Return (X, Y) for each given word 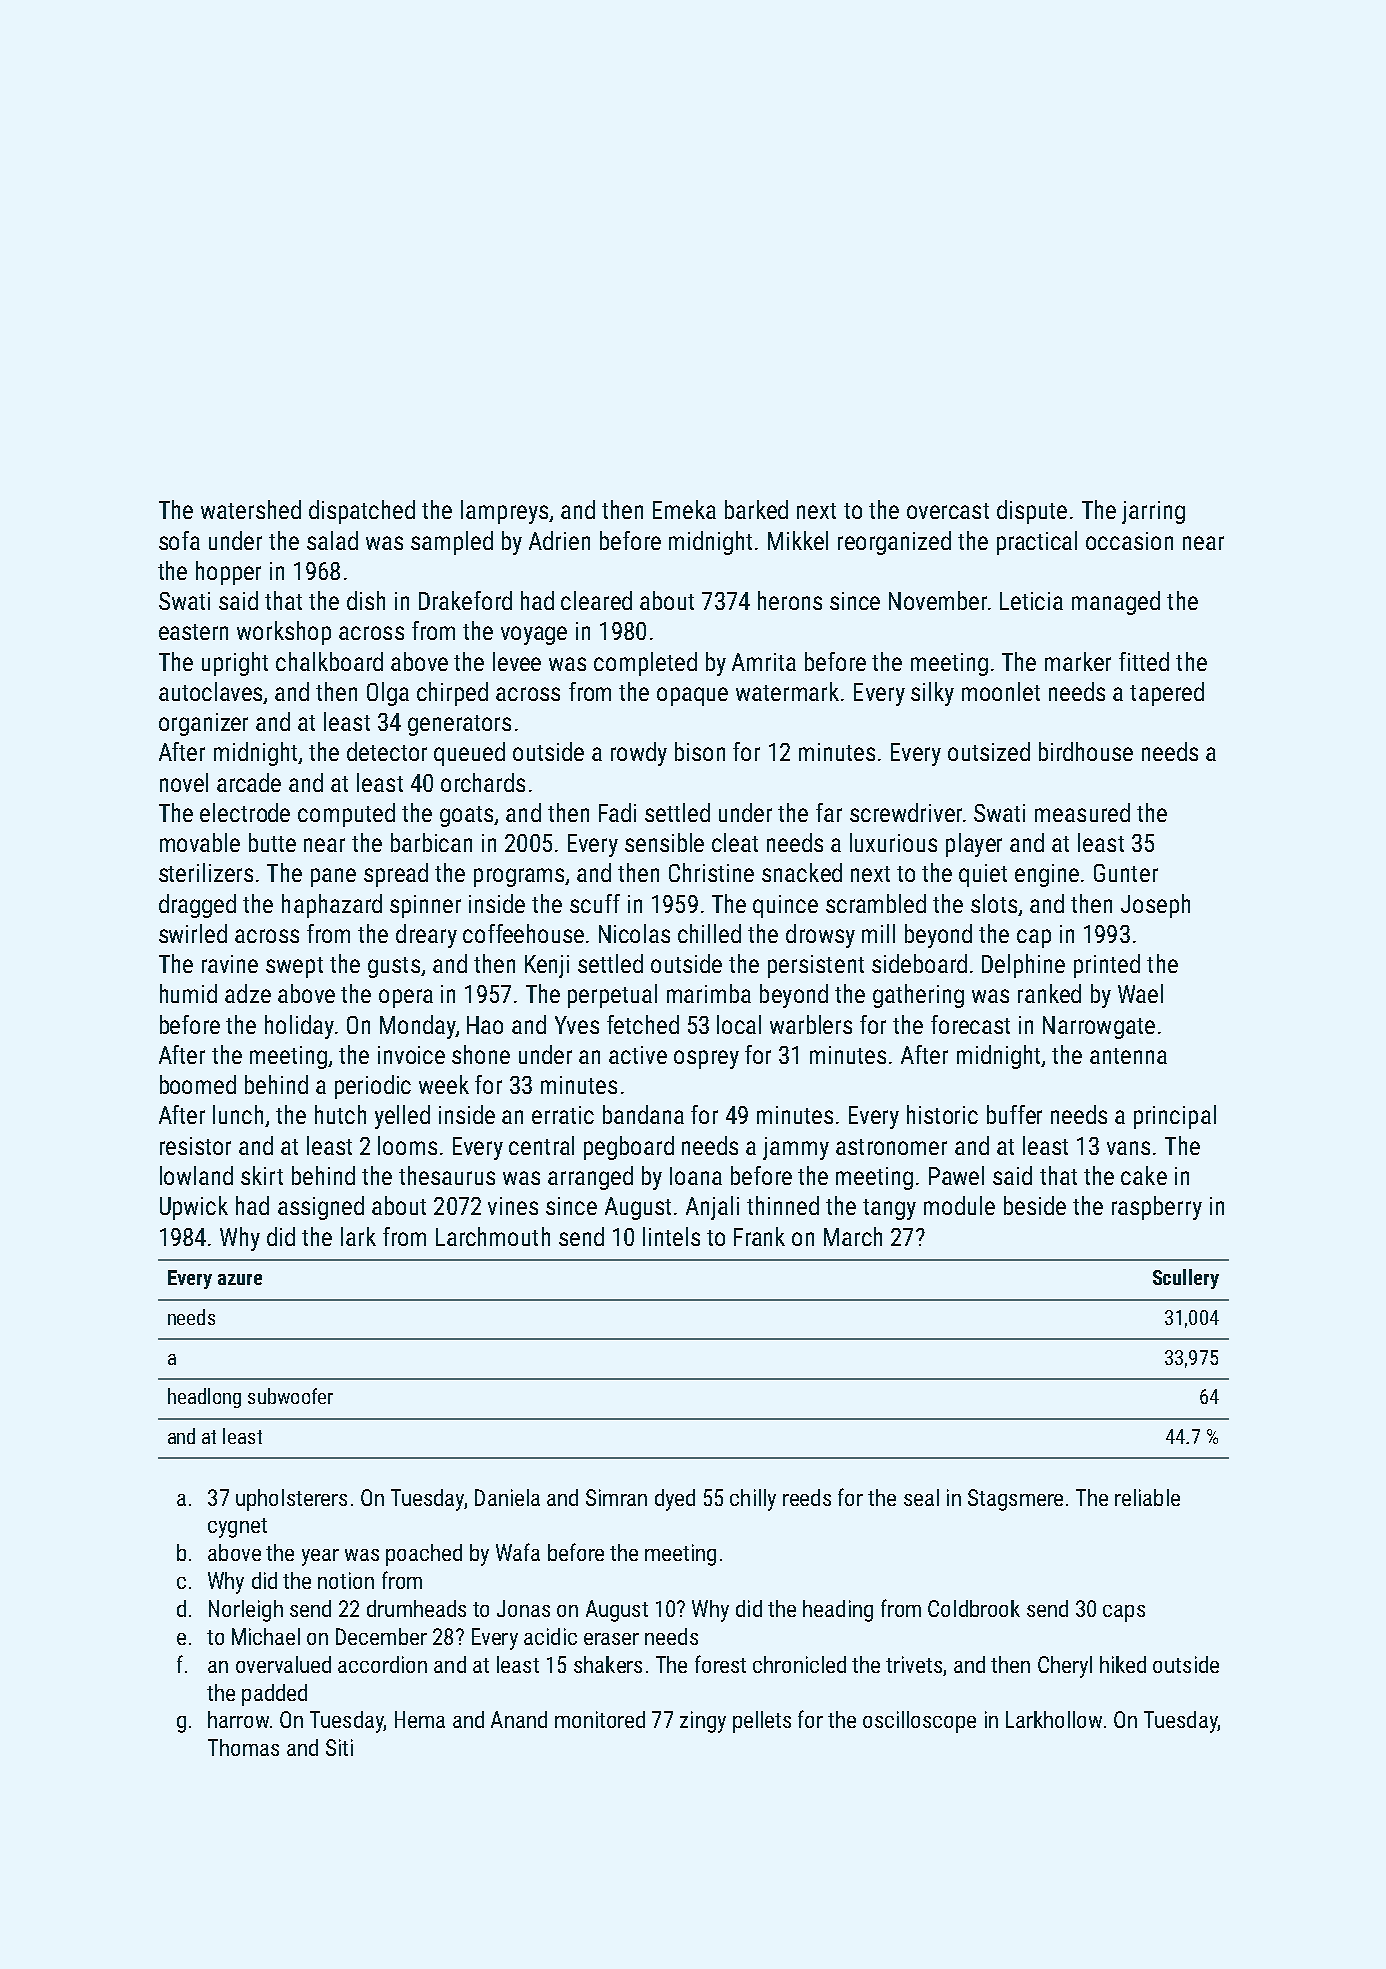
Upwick (194, 1208)
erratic (563, 1115)
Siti (339, 1747)
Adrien (559, 540)
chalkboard (329, 661)
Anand (519, 1719)
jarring (1153, 512)
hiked (1123, 1664)
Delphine (1023, 966)
